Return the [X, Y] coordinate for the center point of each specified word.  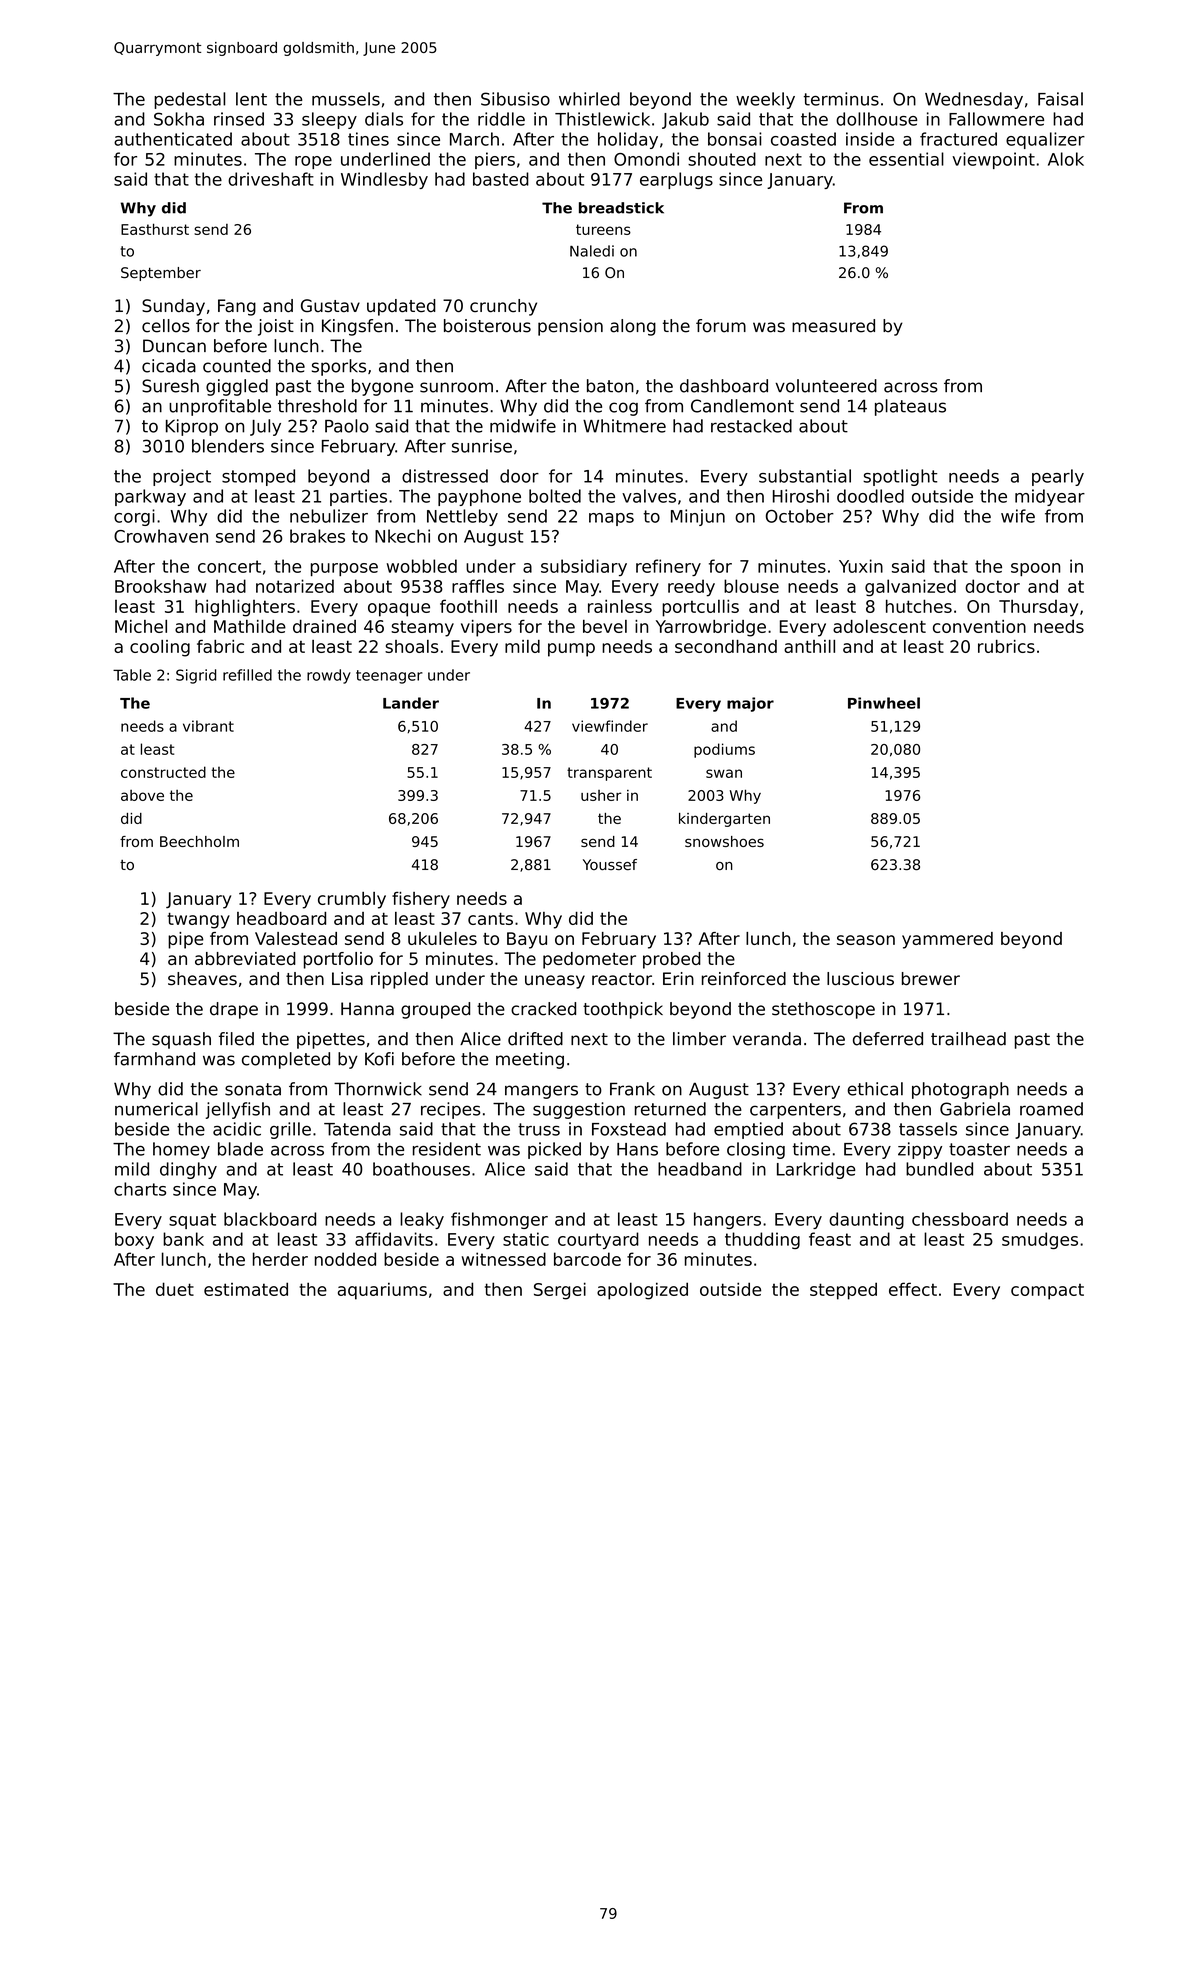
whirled [589, 99]
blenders [228, 446]
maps [611, 519]
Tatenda [357, 1129]
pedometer [589, 960]
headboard [281, 918]
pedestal [189, 100]
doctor [992, 586]
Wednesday [974, 100]
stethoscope [823, 1010]
